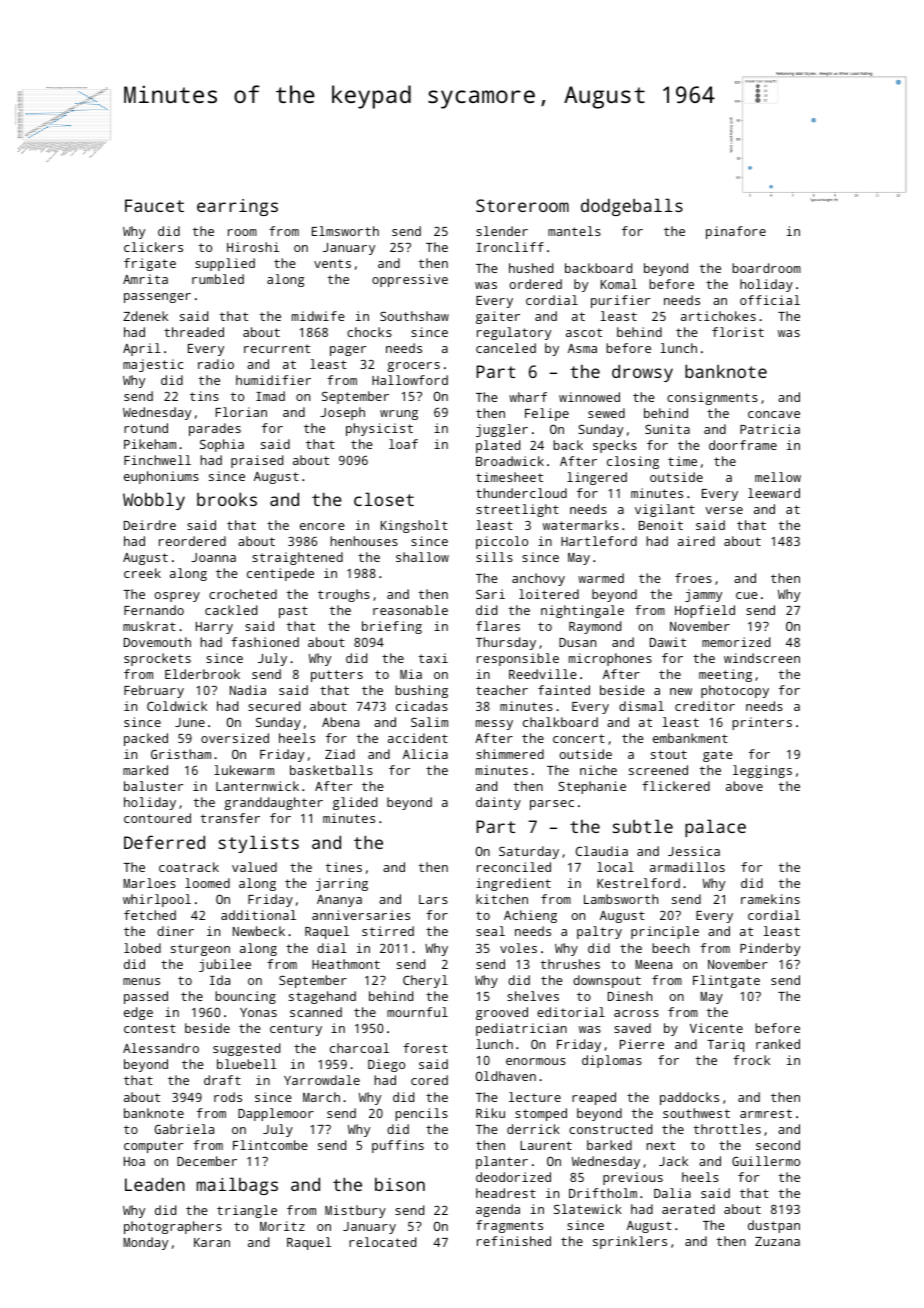 The height and width of the document is (1308, 924). What do you see at coordinates (245, 997) in the document?
I see `bouncing` at bounding box center [245, 997].
